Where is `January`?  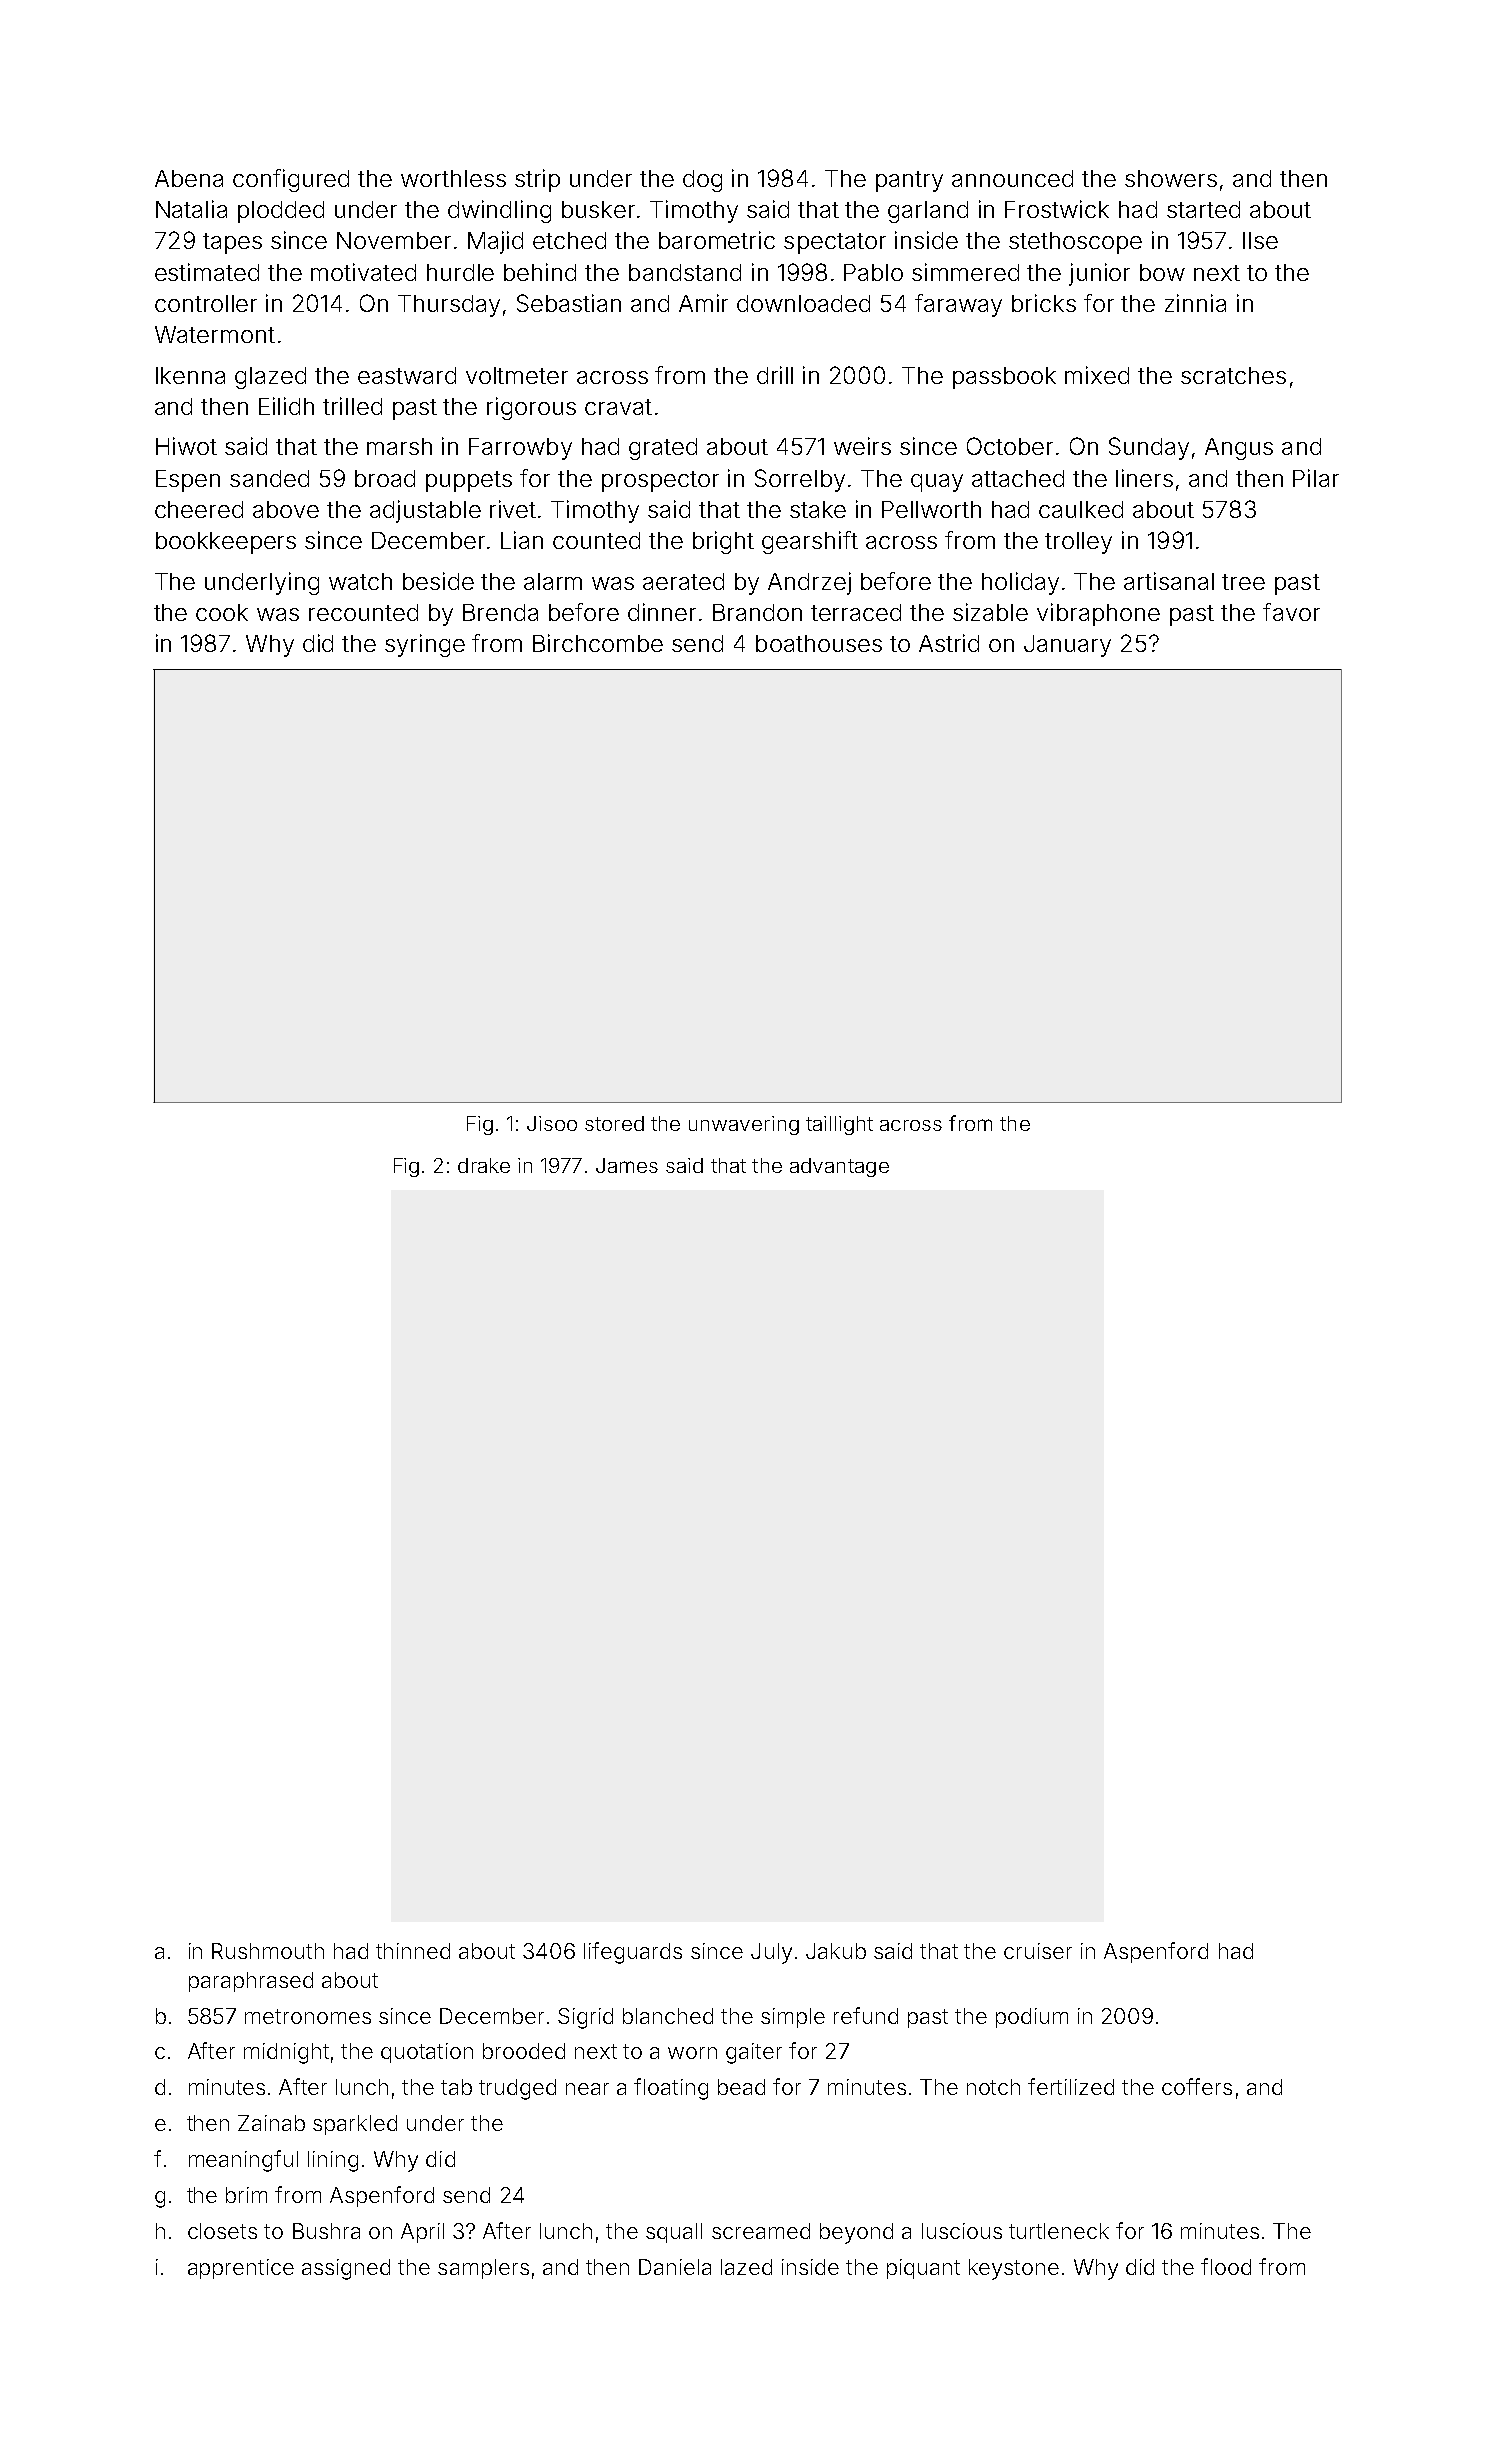
January is located at coordinates (1067, 646).
